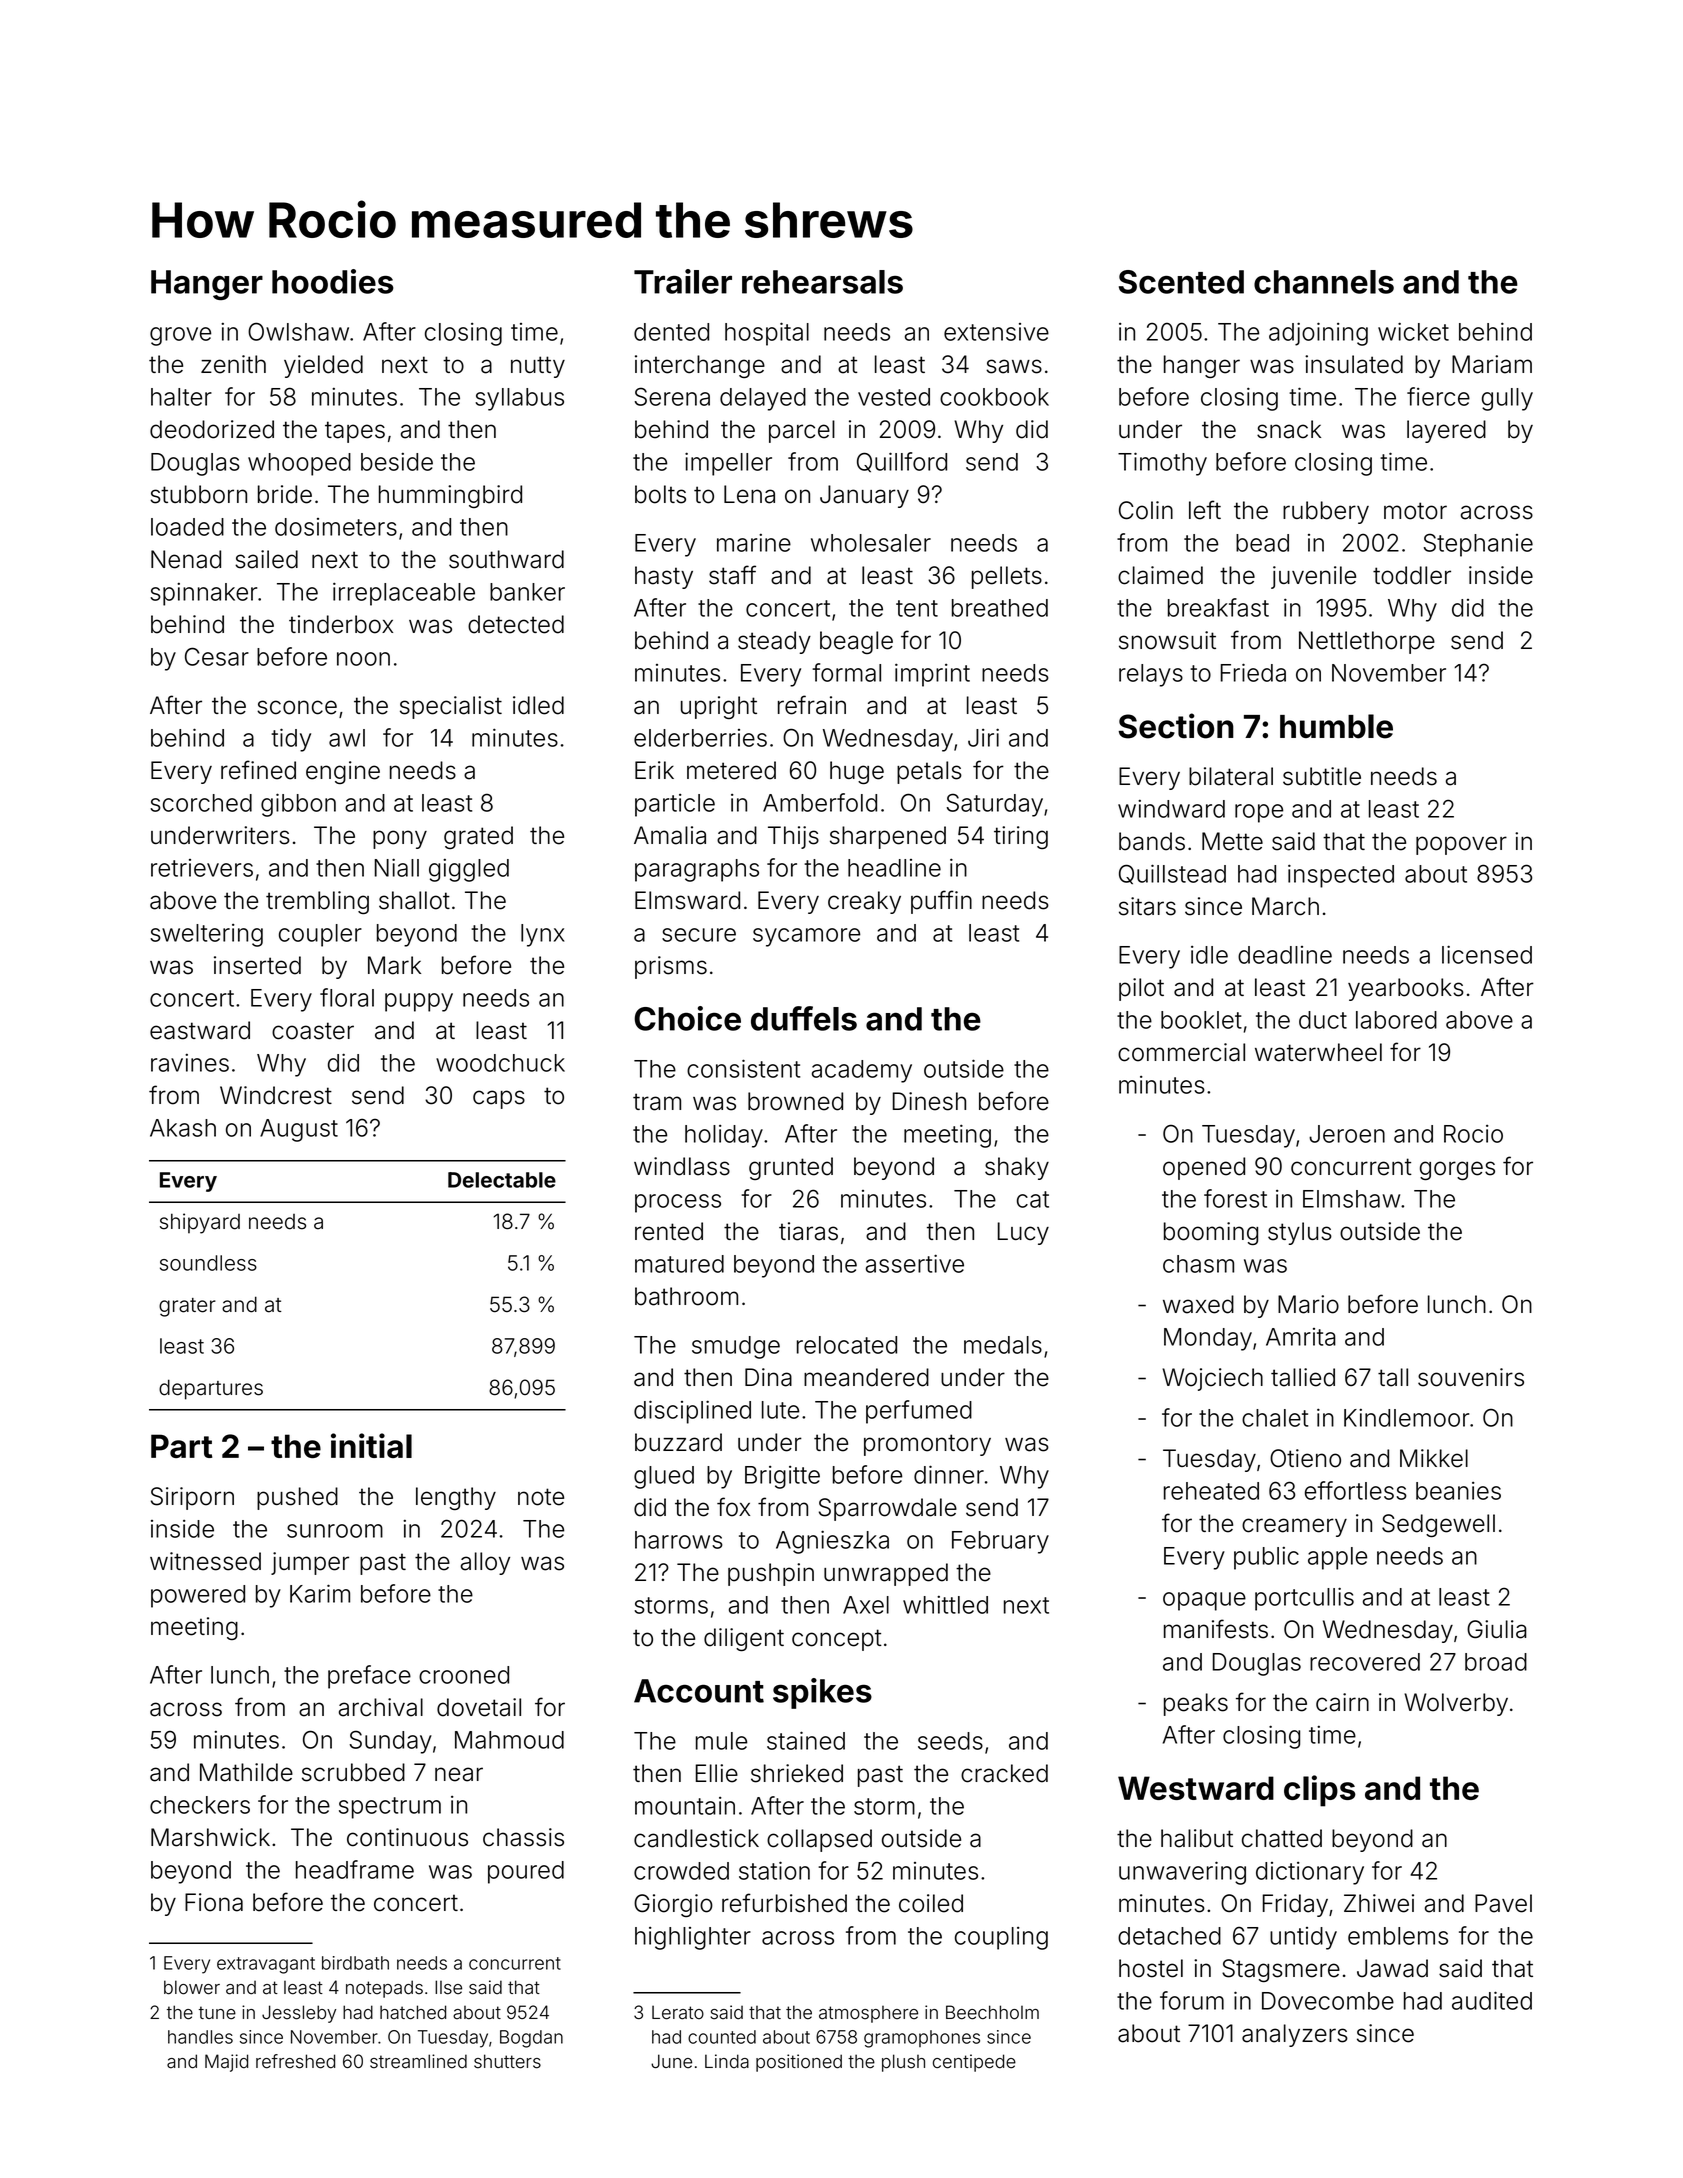 This image has height=2178, width=1683. I want to click on checkers, so click(200, 1805).
